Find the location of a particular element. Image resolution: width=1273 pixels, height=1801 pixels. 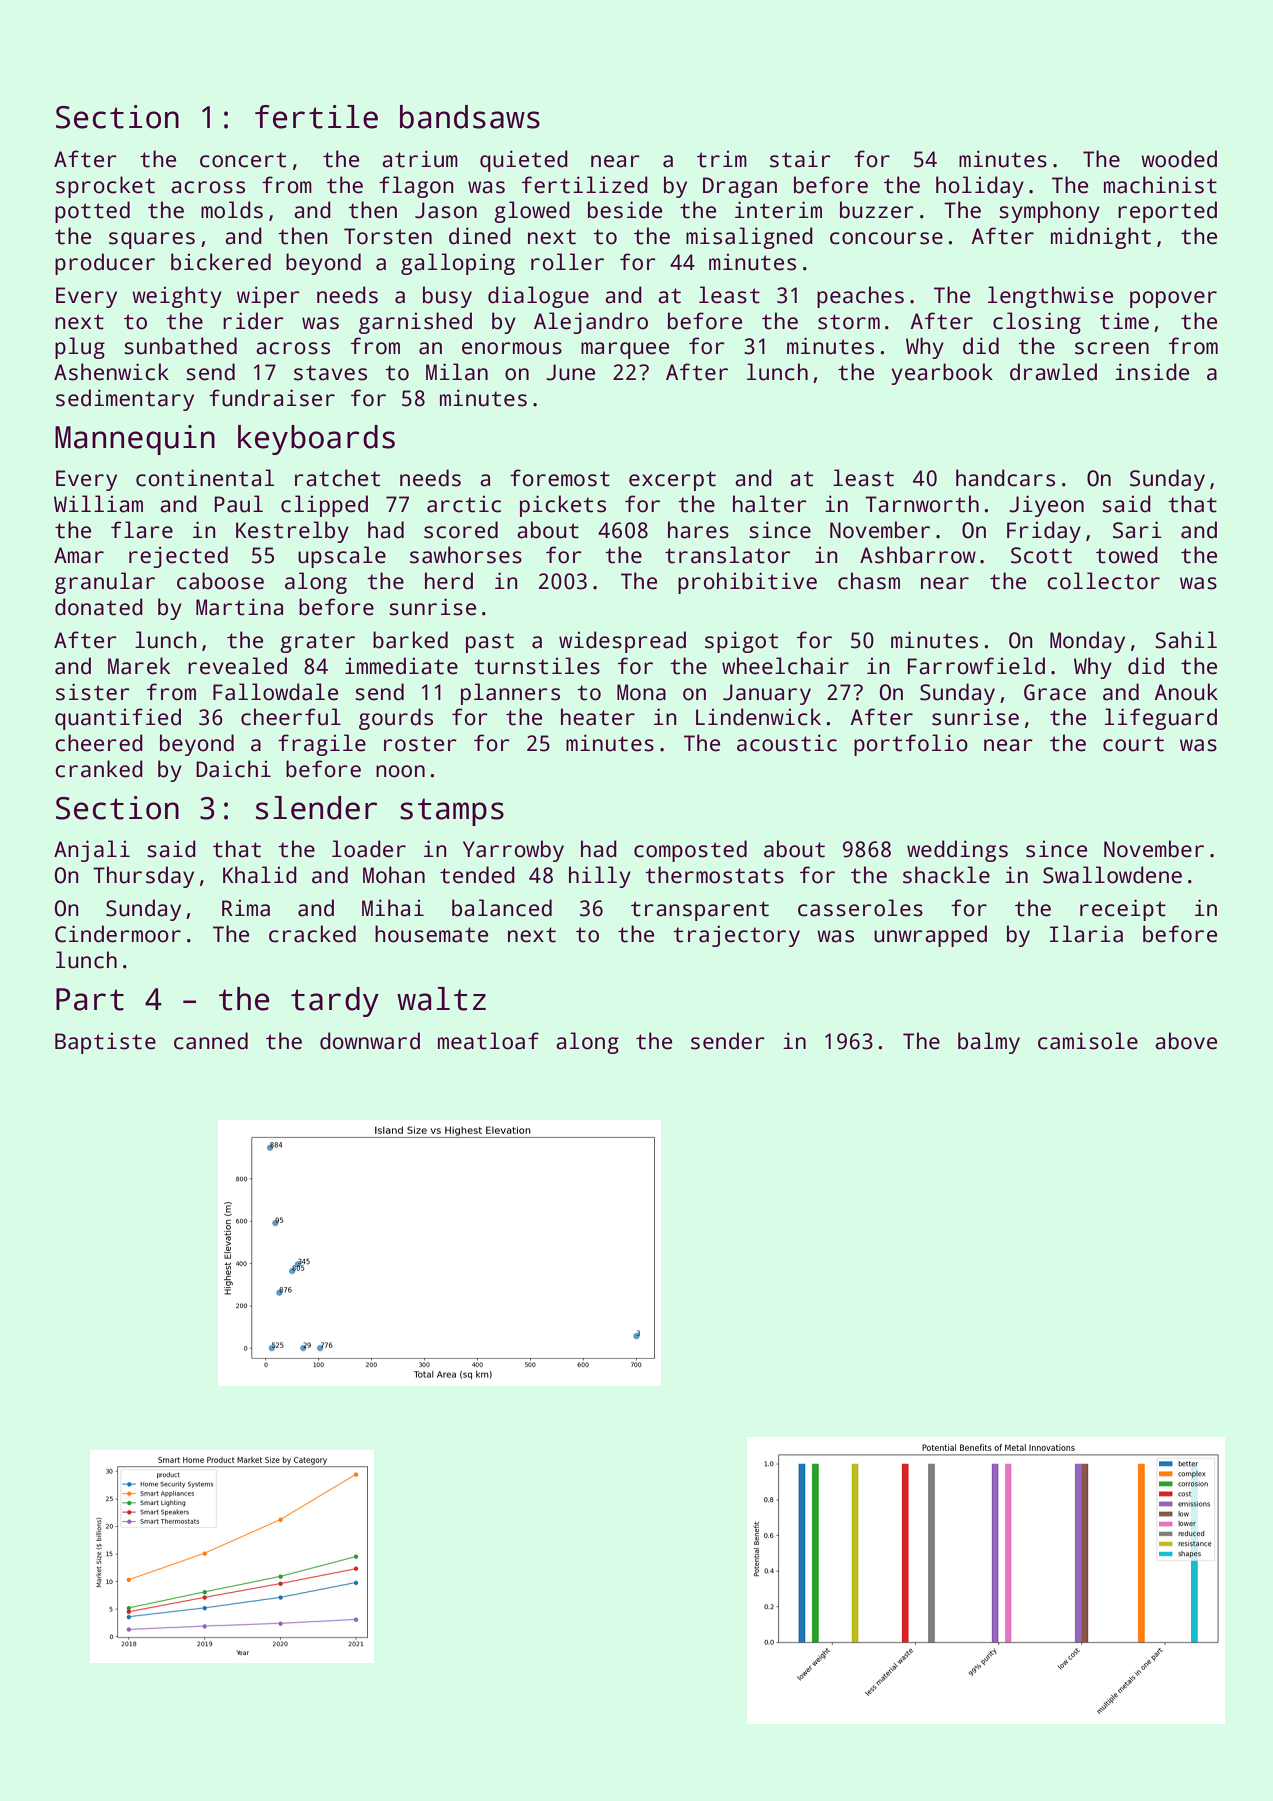

court is located at coordinates (1133, 744).
